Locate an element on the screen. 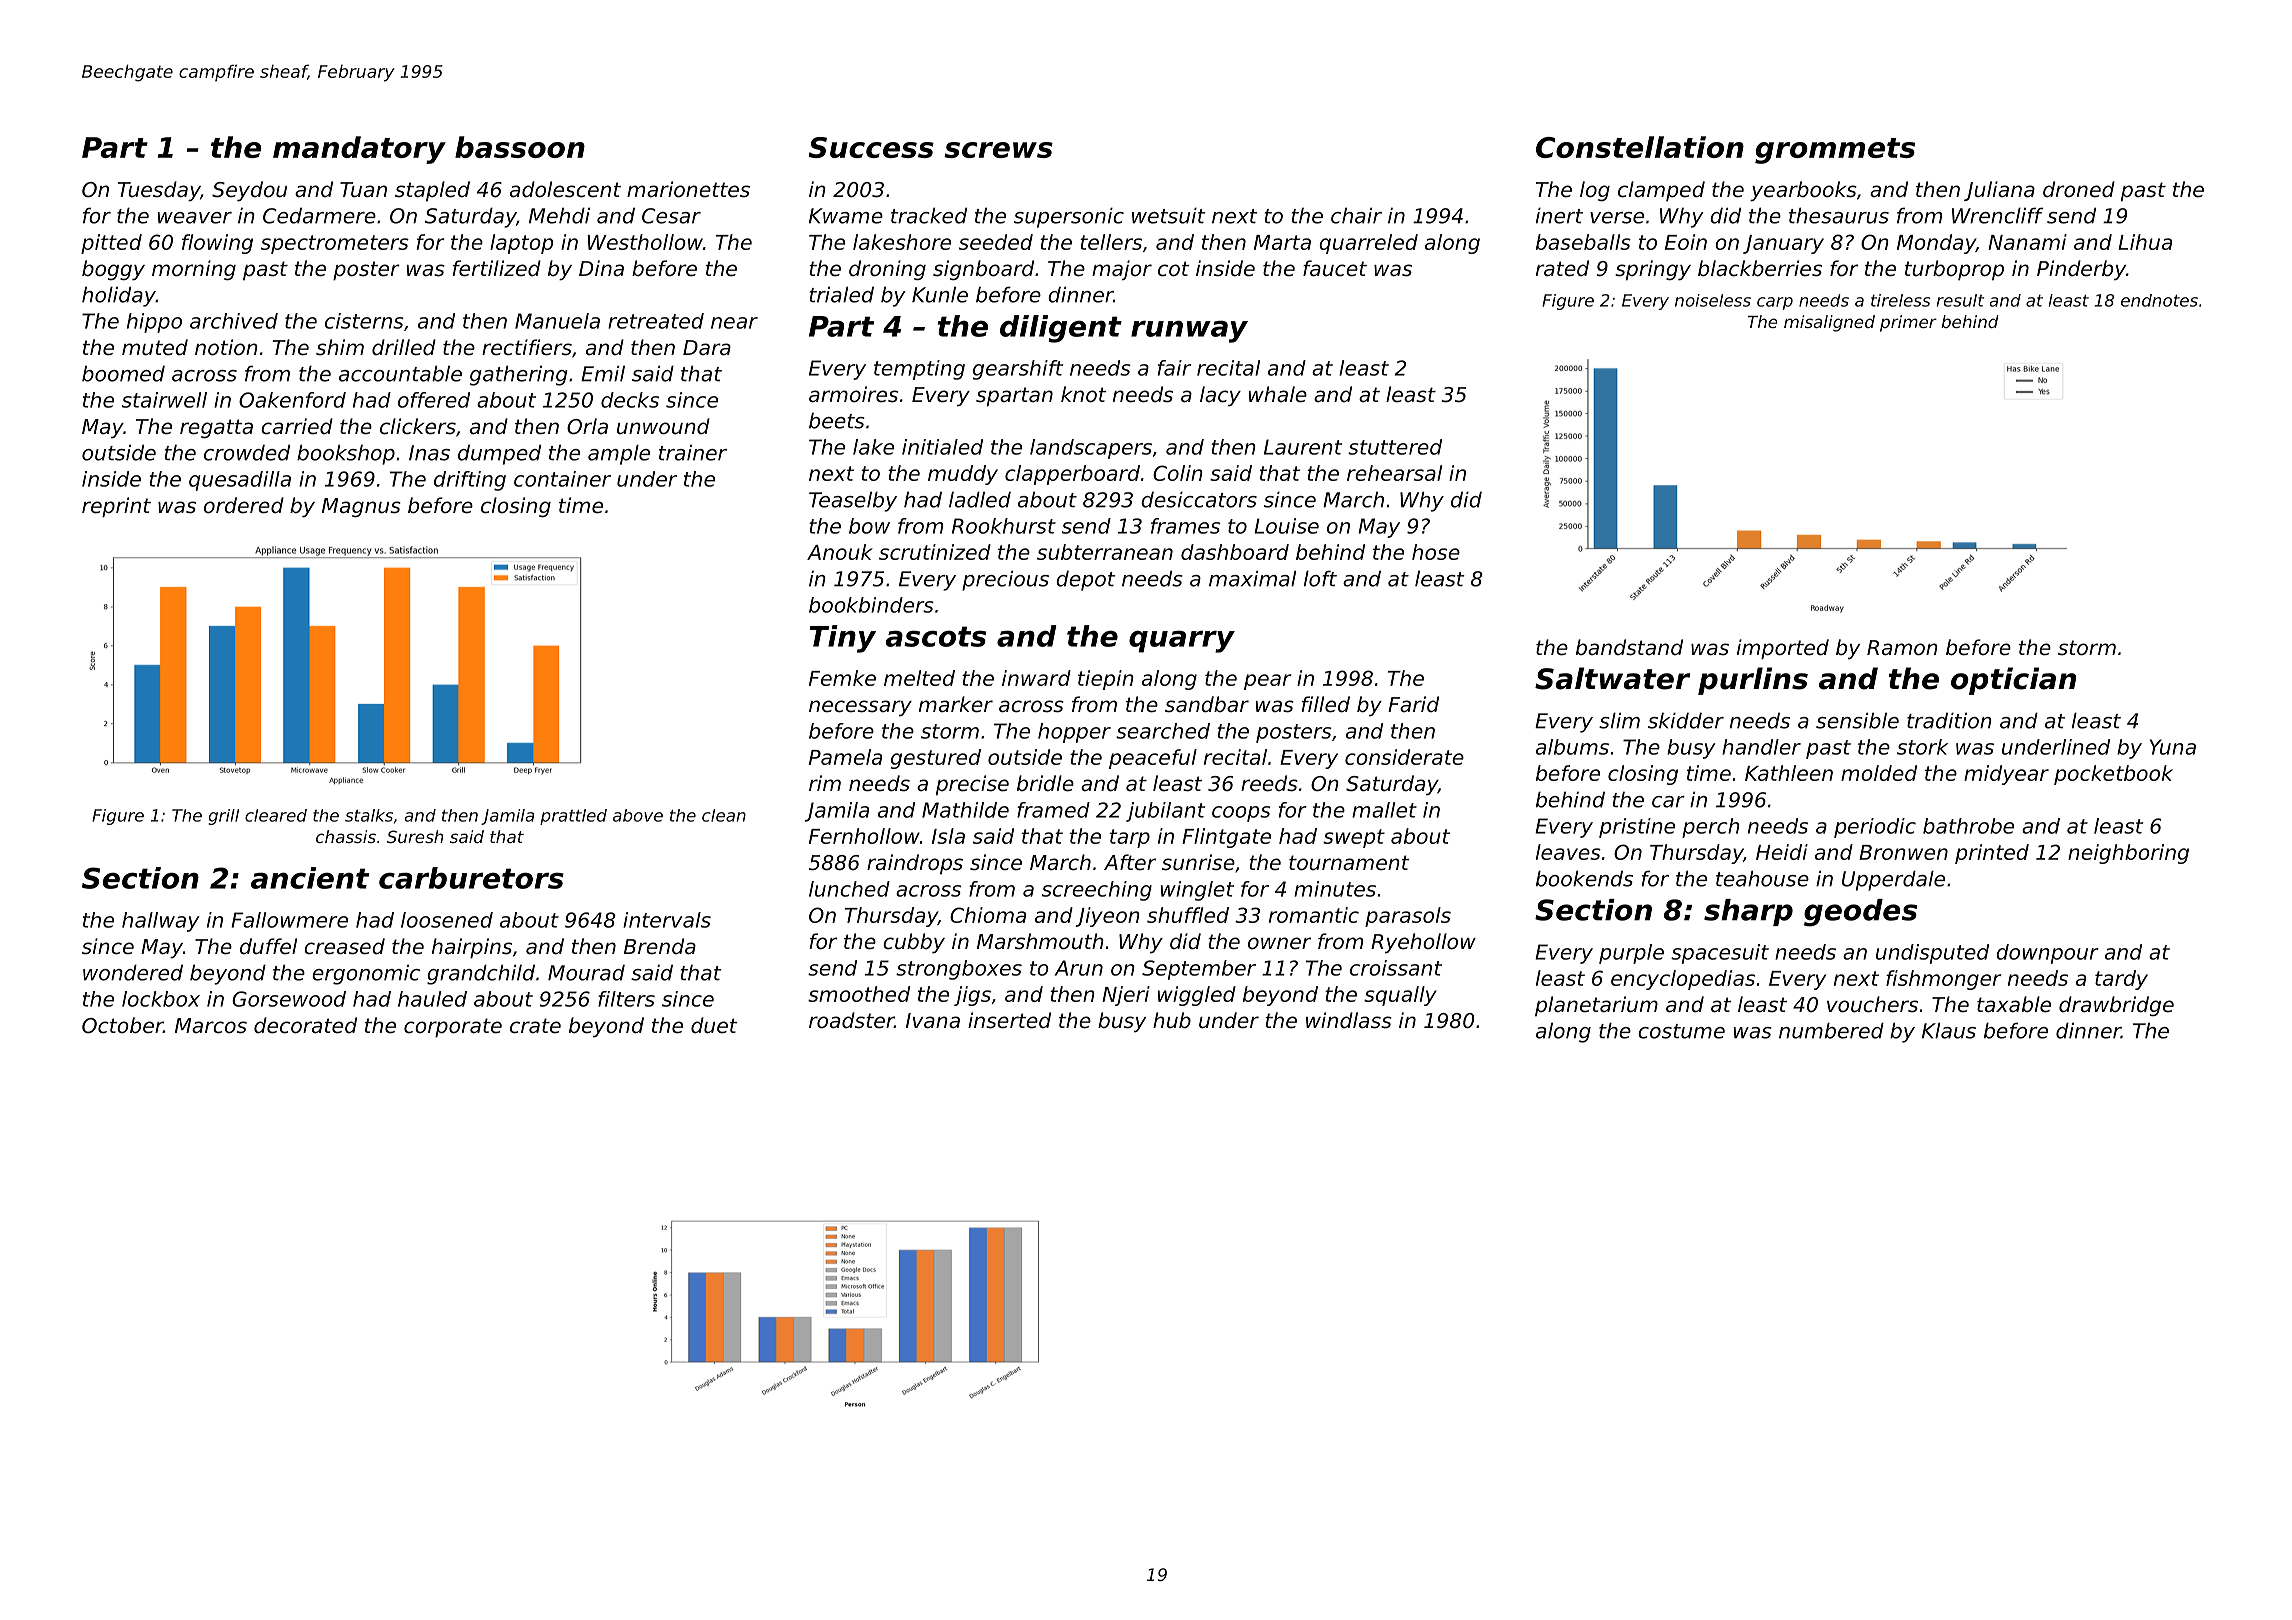 The height and width of the screenshot is (1620, 2292). Success is located at coordinates (871, 147).
